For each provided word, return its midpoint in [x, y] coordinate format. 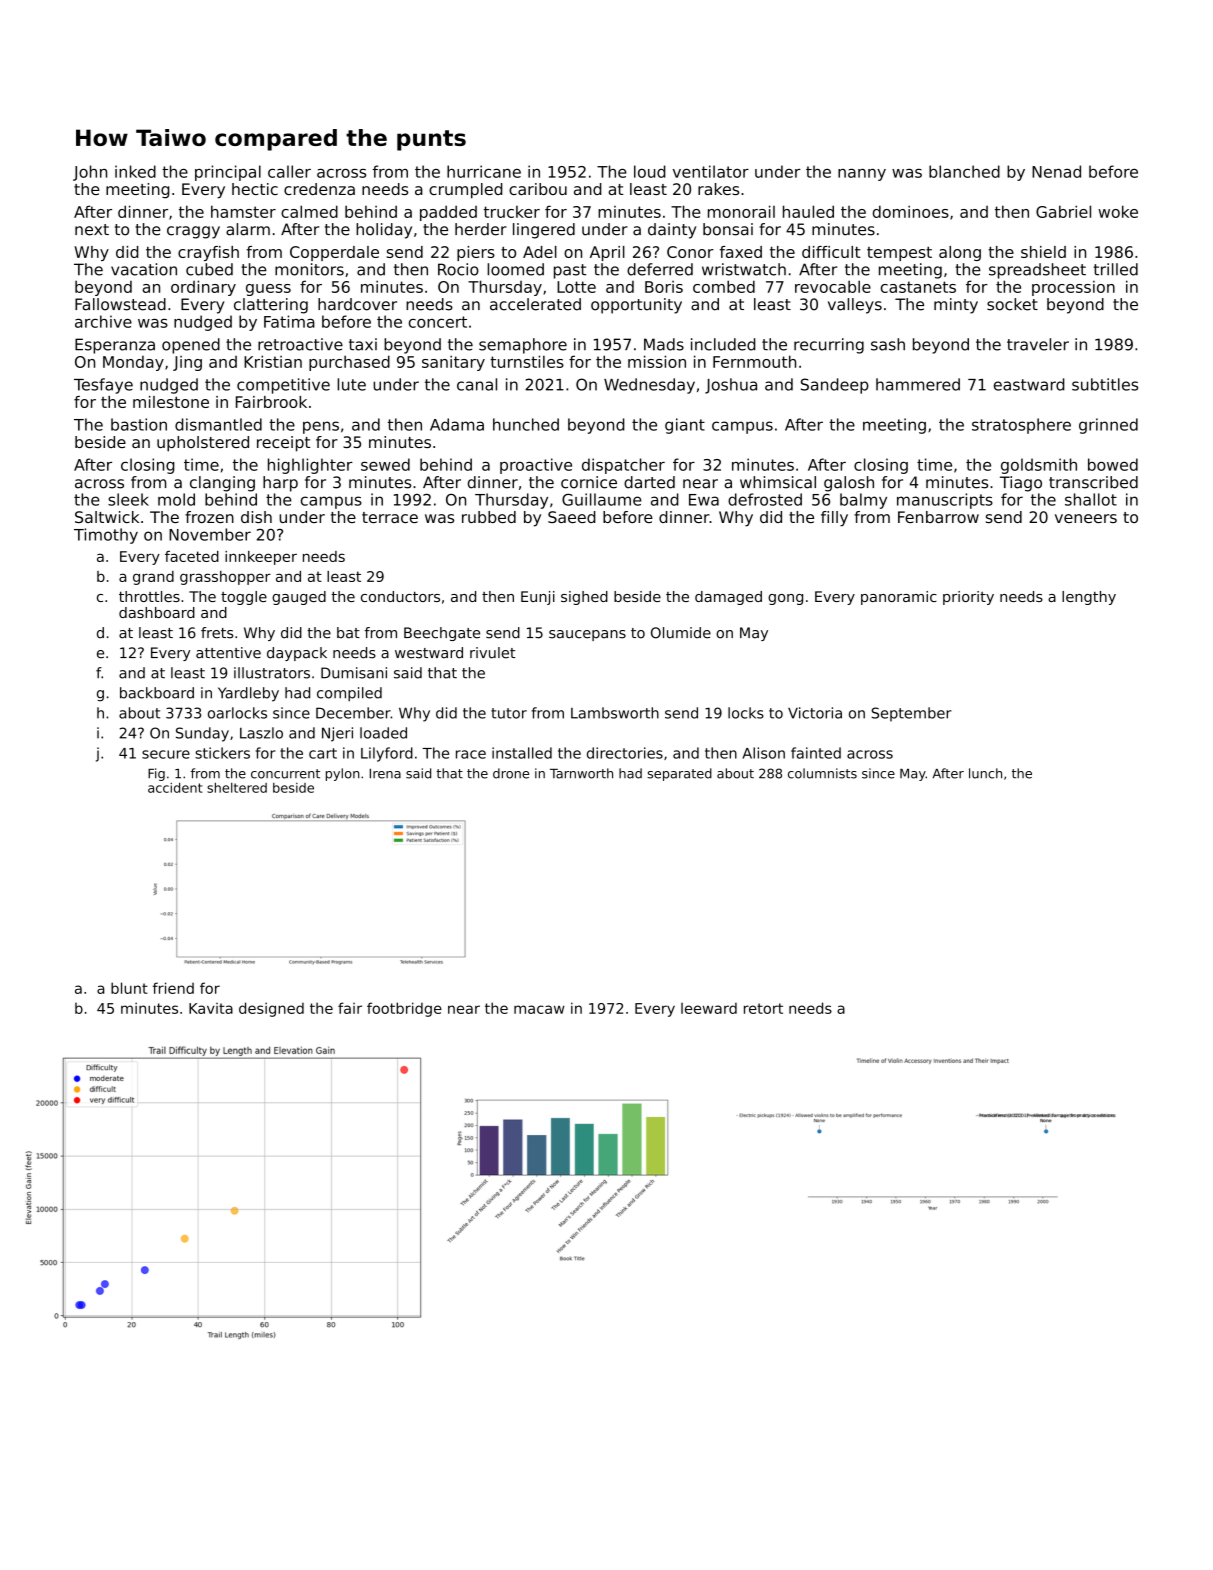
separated [679, 774]
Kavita [211, 1008]
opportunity [636, 306]
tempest [899, 253]
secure [166, 754]
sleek [128, 499]
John [90, 173]
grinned [1108, 426]
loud [650, 171]
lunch [985, 773]
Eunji [538, 598]
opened [191, 346]
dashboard [157, 612]
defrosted [765, 499]
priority [968, 598]
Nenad [1056, 171]
